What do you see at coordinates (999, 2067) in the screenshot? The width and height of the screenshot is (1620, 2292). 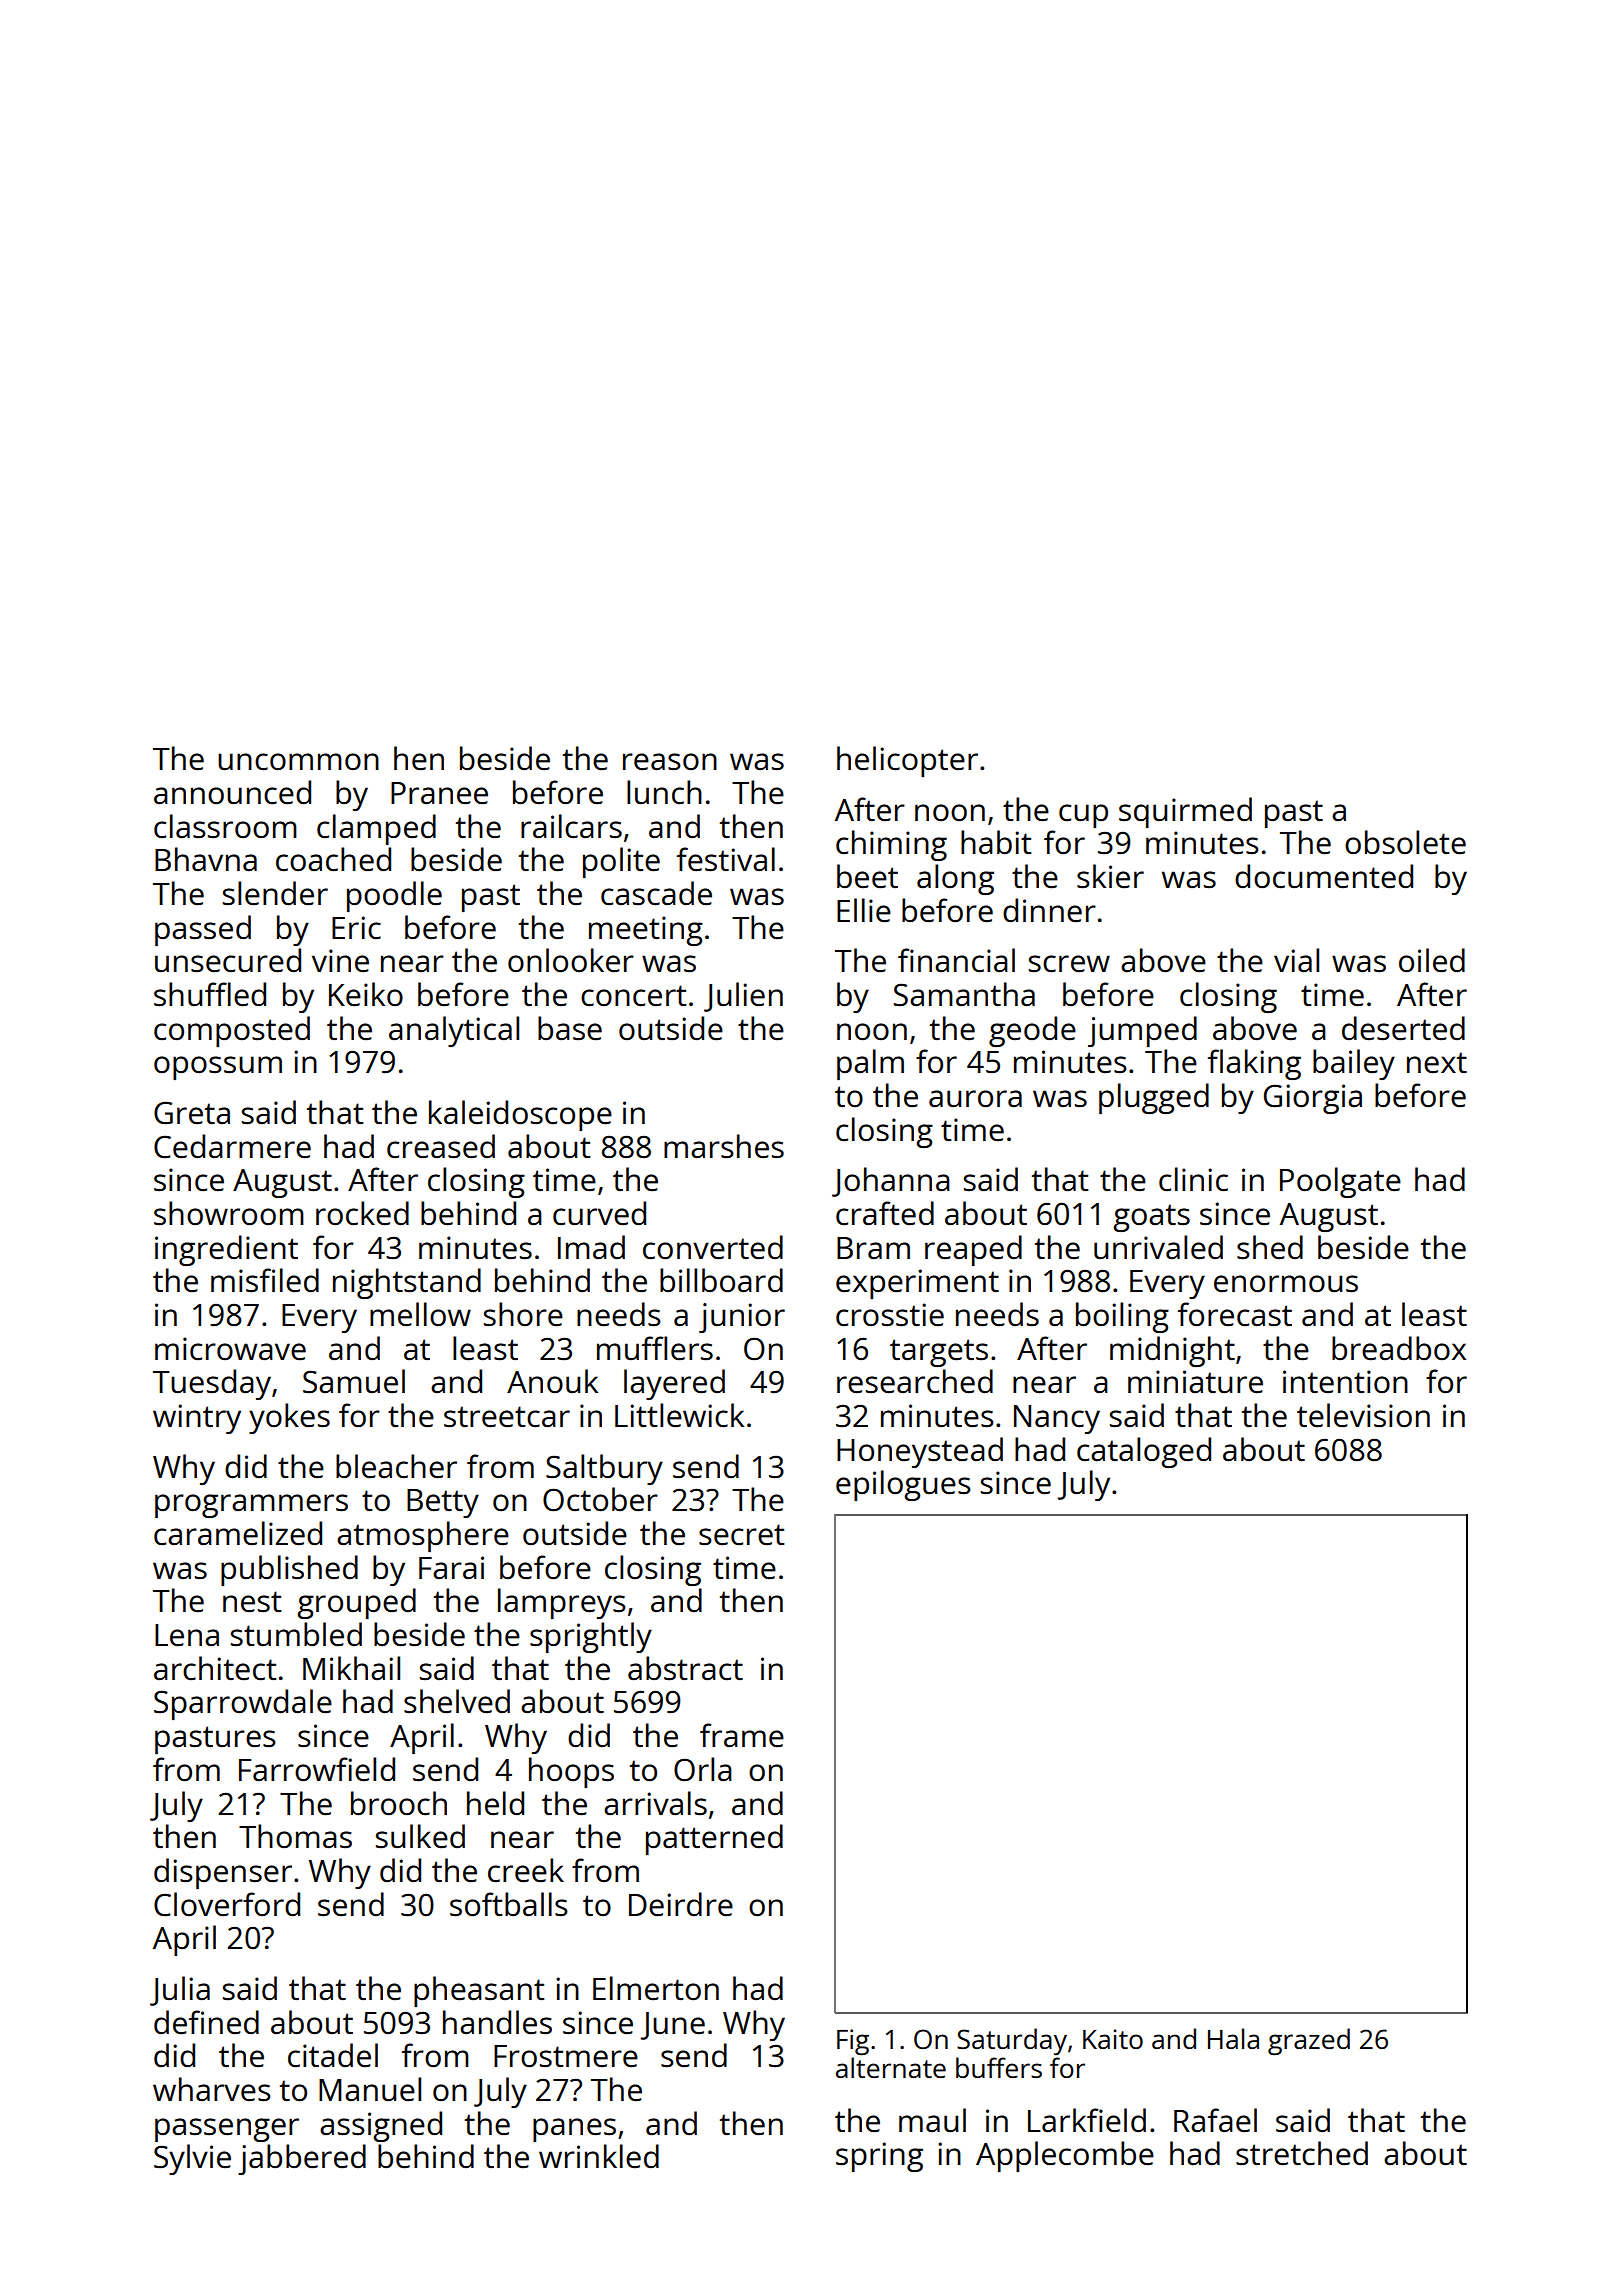 I see `buffers` at bounding box center [999, 2067].
